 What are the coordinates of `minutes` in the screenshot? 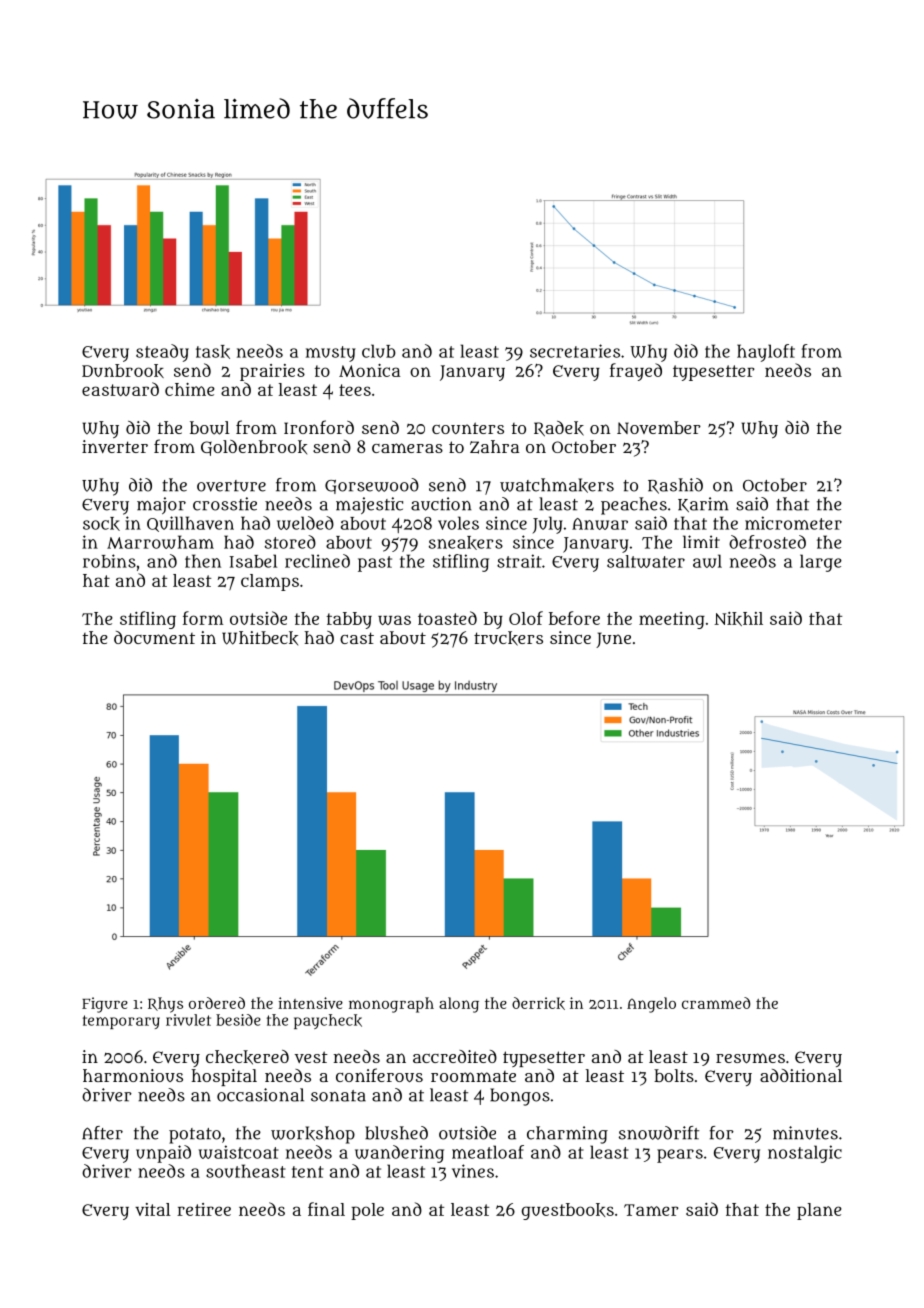 It's located at (805, 1133).
